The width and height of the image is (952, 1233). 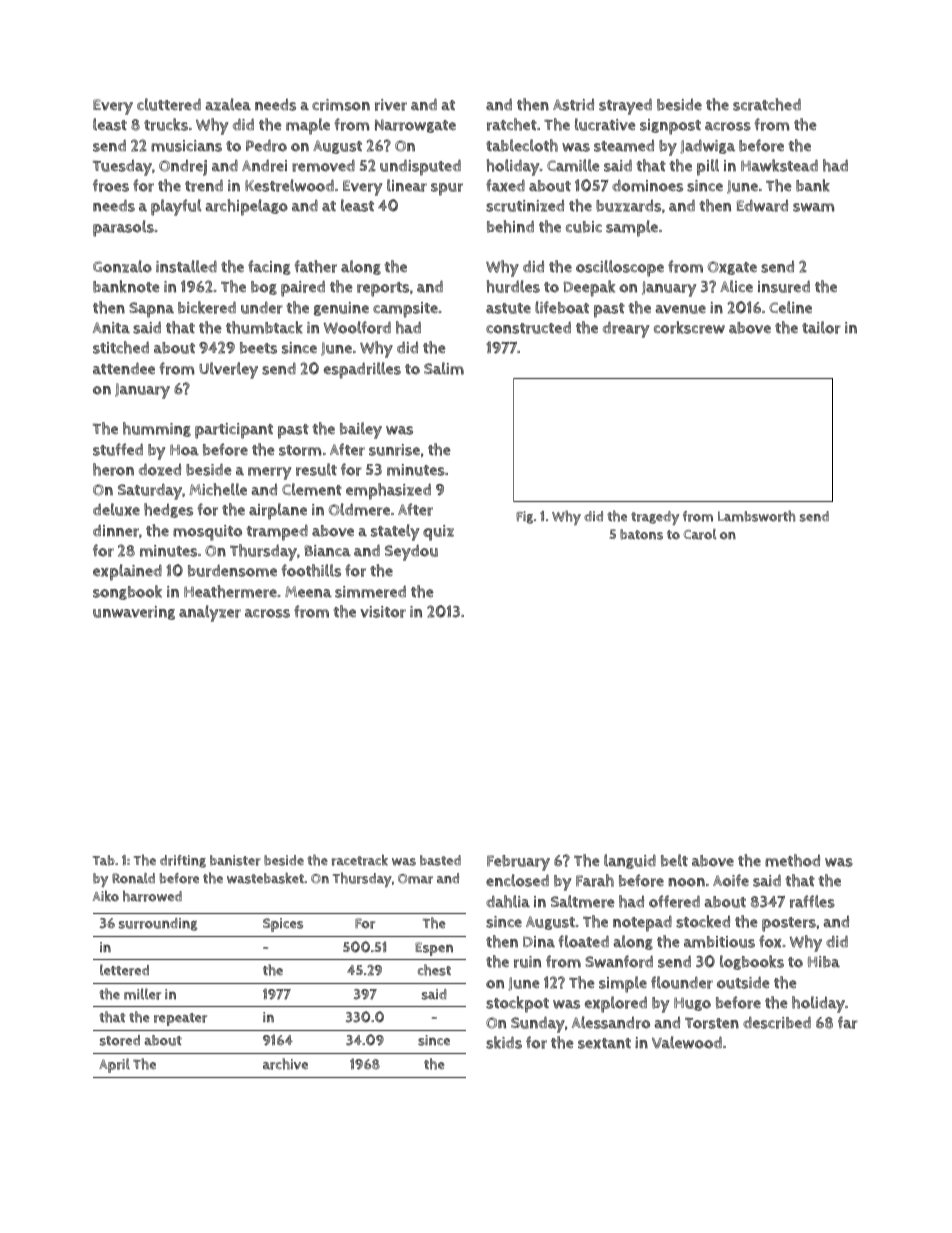 What do you see at coordinates (699, 534) in the image?
I see `Carol` at bounding box center [699, 534].
